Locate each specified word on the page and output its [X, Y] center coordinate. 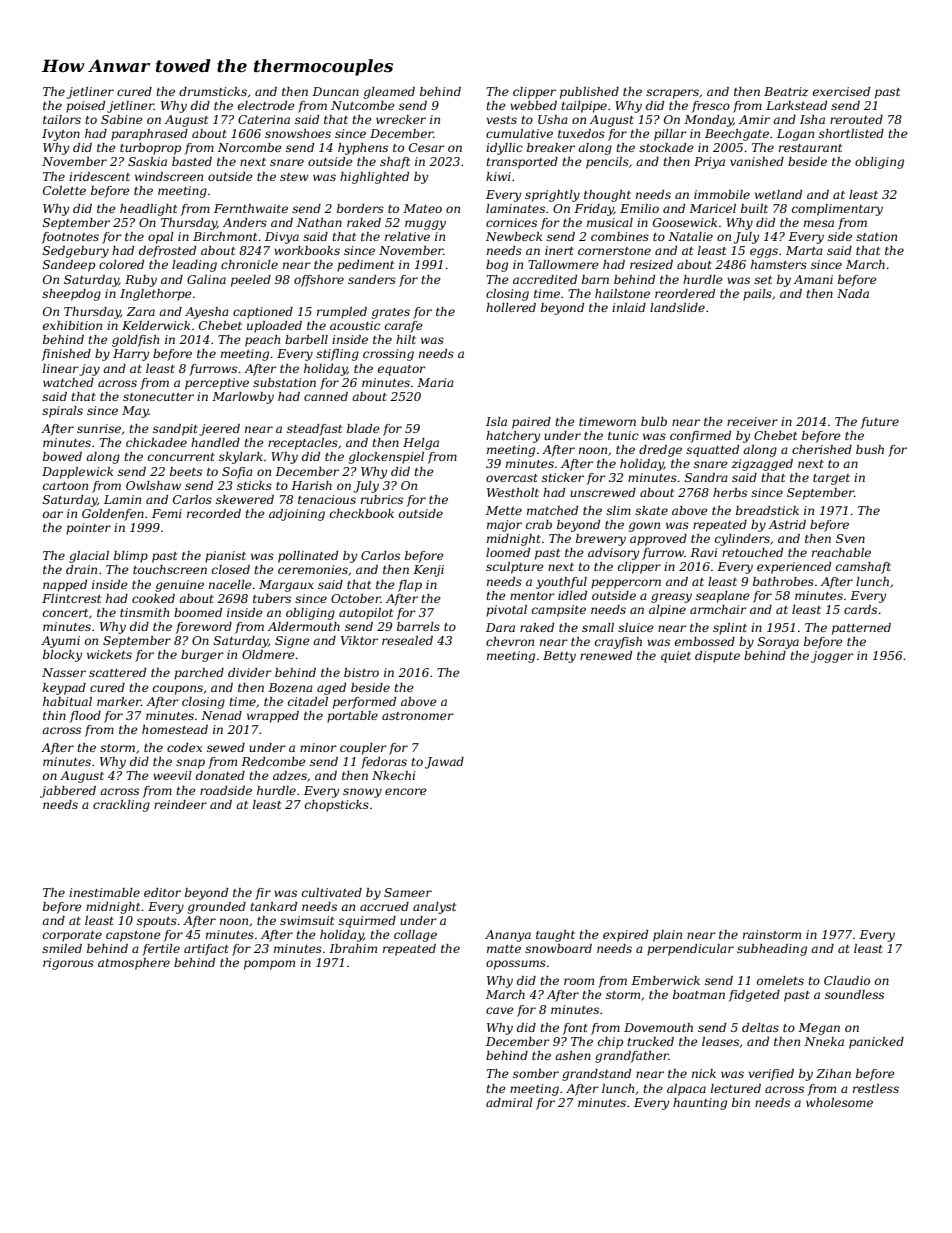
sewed [226, 747]
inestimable [104, 892]
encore [406, 791]
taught [555, 936]
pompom [269, 965]
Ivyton [61, 135]
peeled [251, 281]
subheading [772, 950]
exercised [841, 91]
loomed [508, 552]
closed [231, 569]
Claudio [847, 980]
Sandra [706, 477]
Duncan [335, 91]
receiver [752, 421]
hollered [511, 307]
